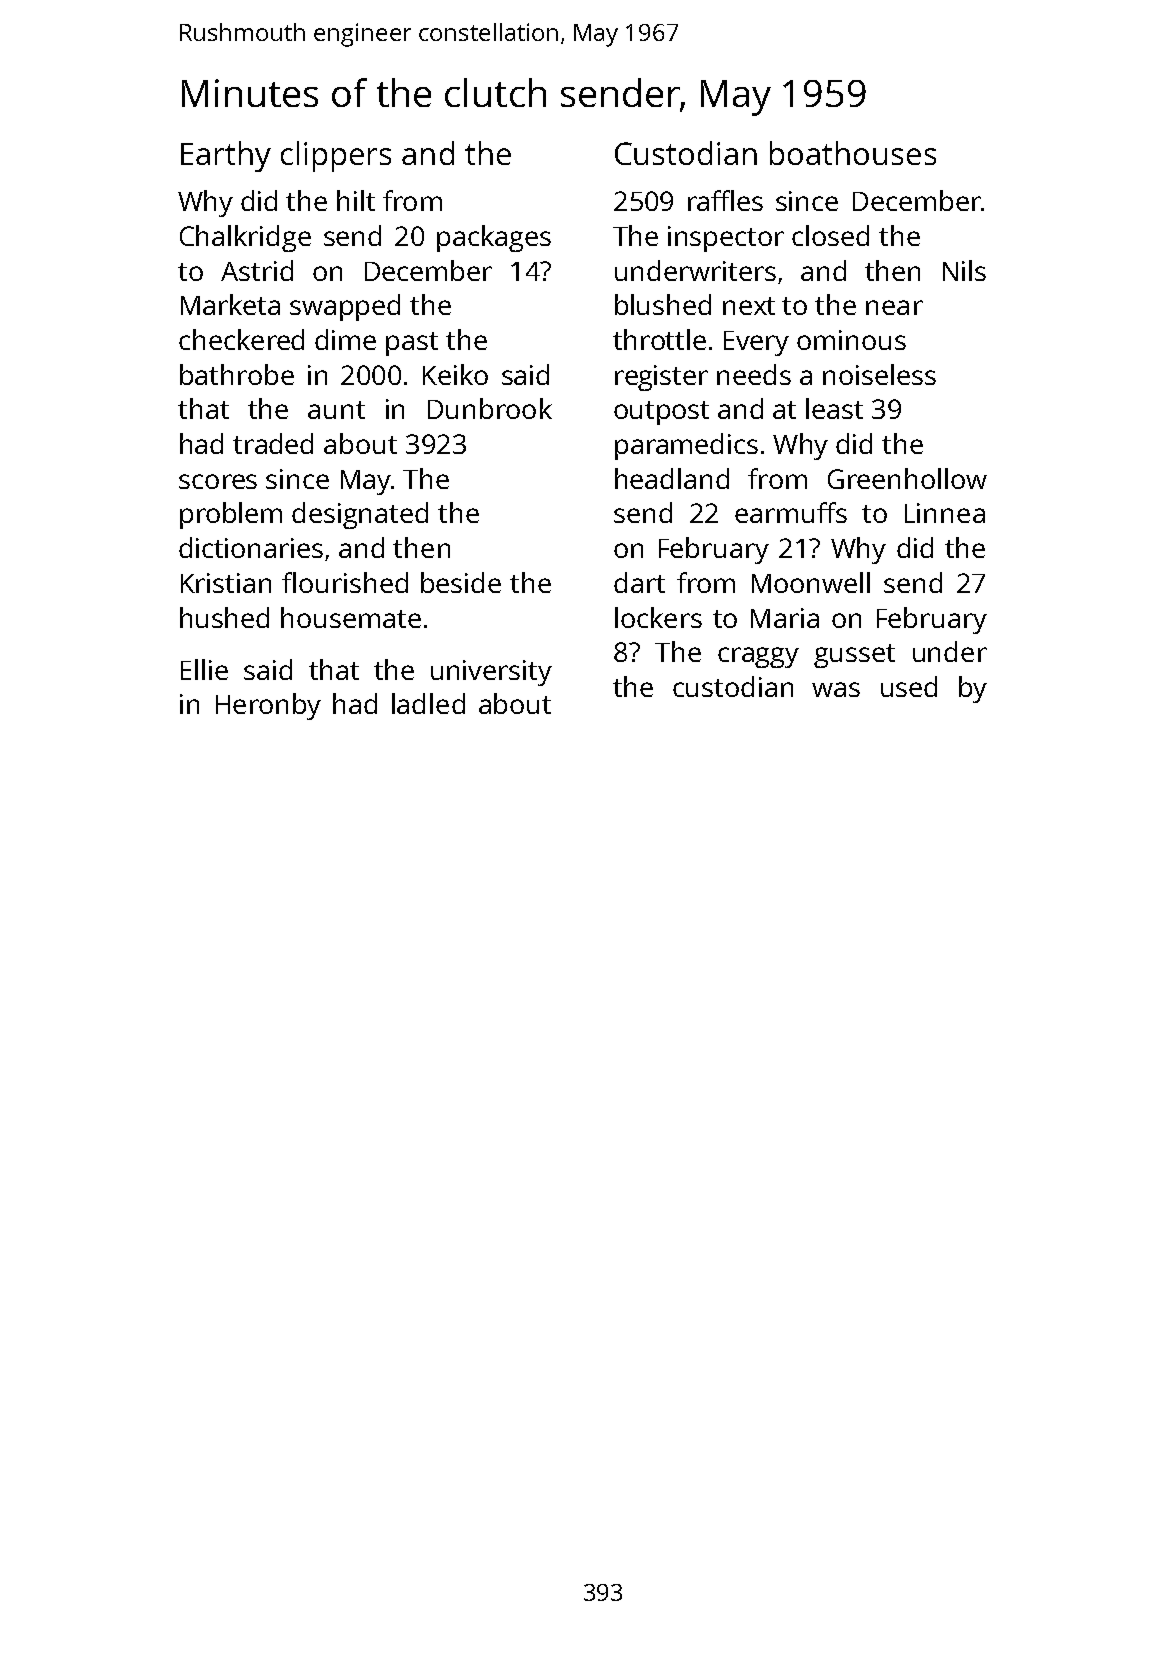  What do you see at coordinates (428, 703) in the page?
I see `ladled` at bounding box center [428, 703].
